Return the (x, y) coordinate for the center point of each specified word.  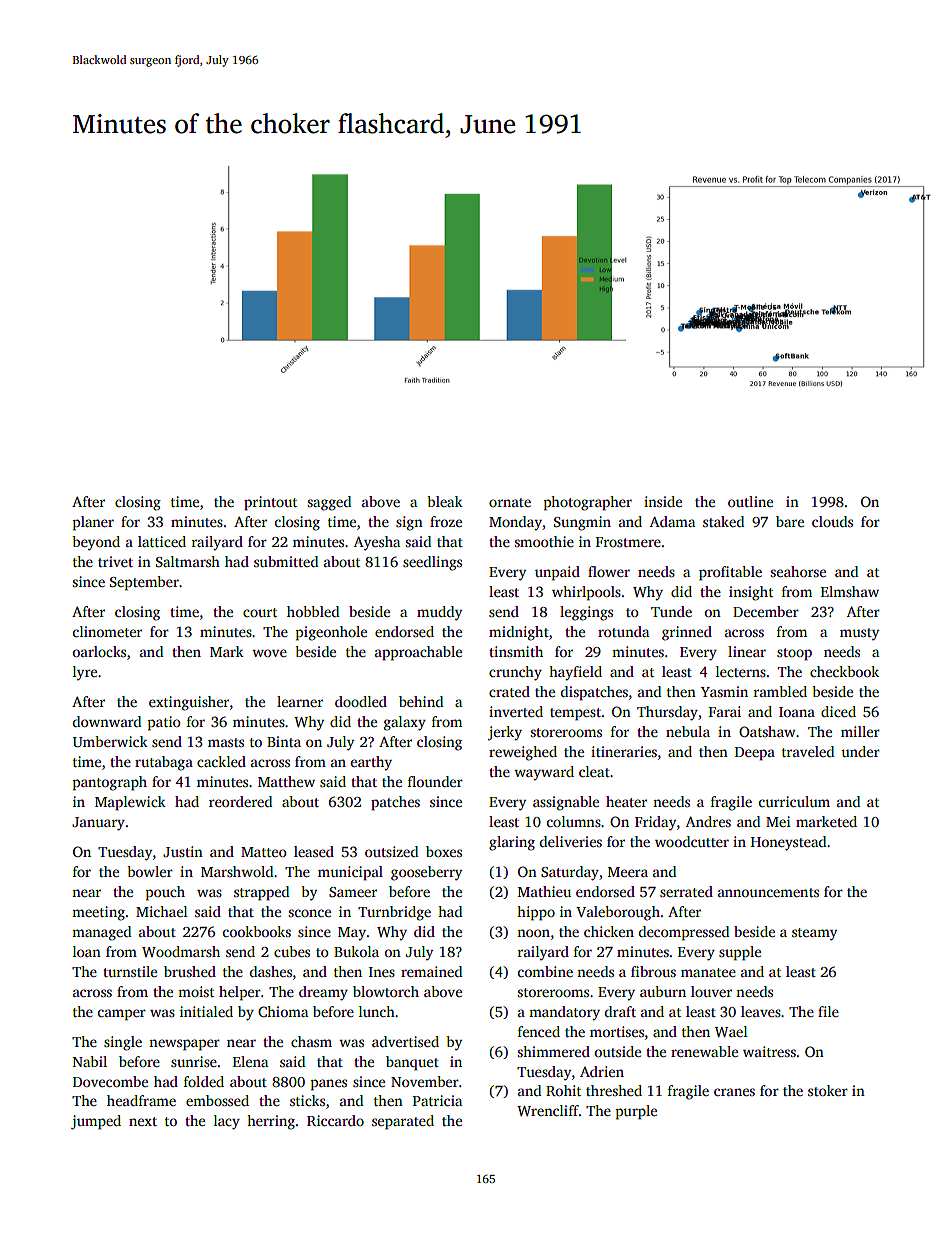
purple (636, 1112)
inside (663, 501)
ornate (510, 502)
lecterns (741, 671)
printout (270, 503)
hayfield (575, 673)
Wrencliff (548, 1110)
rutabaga (164, 763)
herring (271, 1122)
